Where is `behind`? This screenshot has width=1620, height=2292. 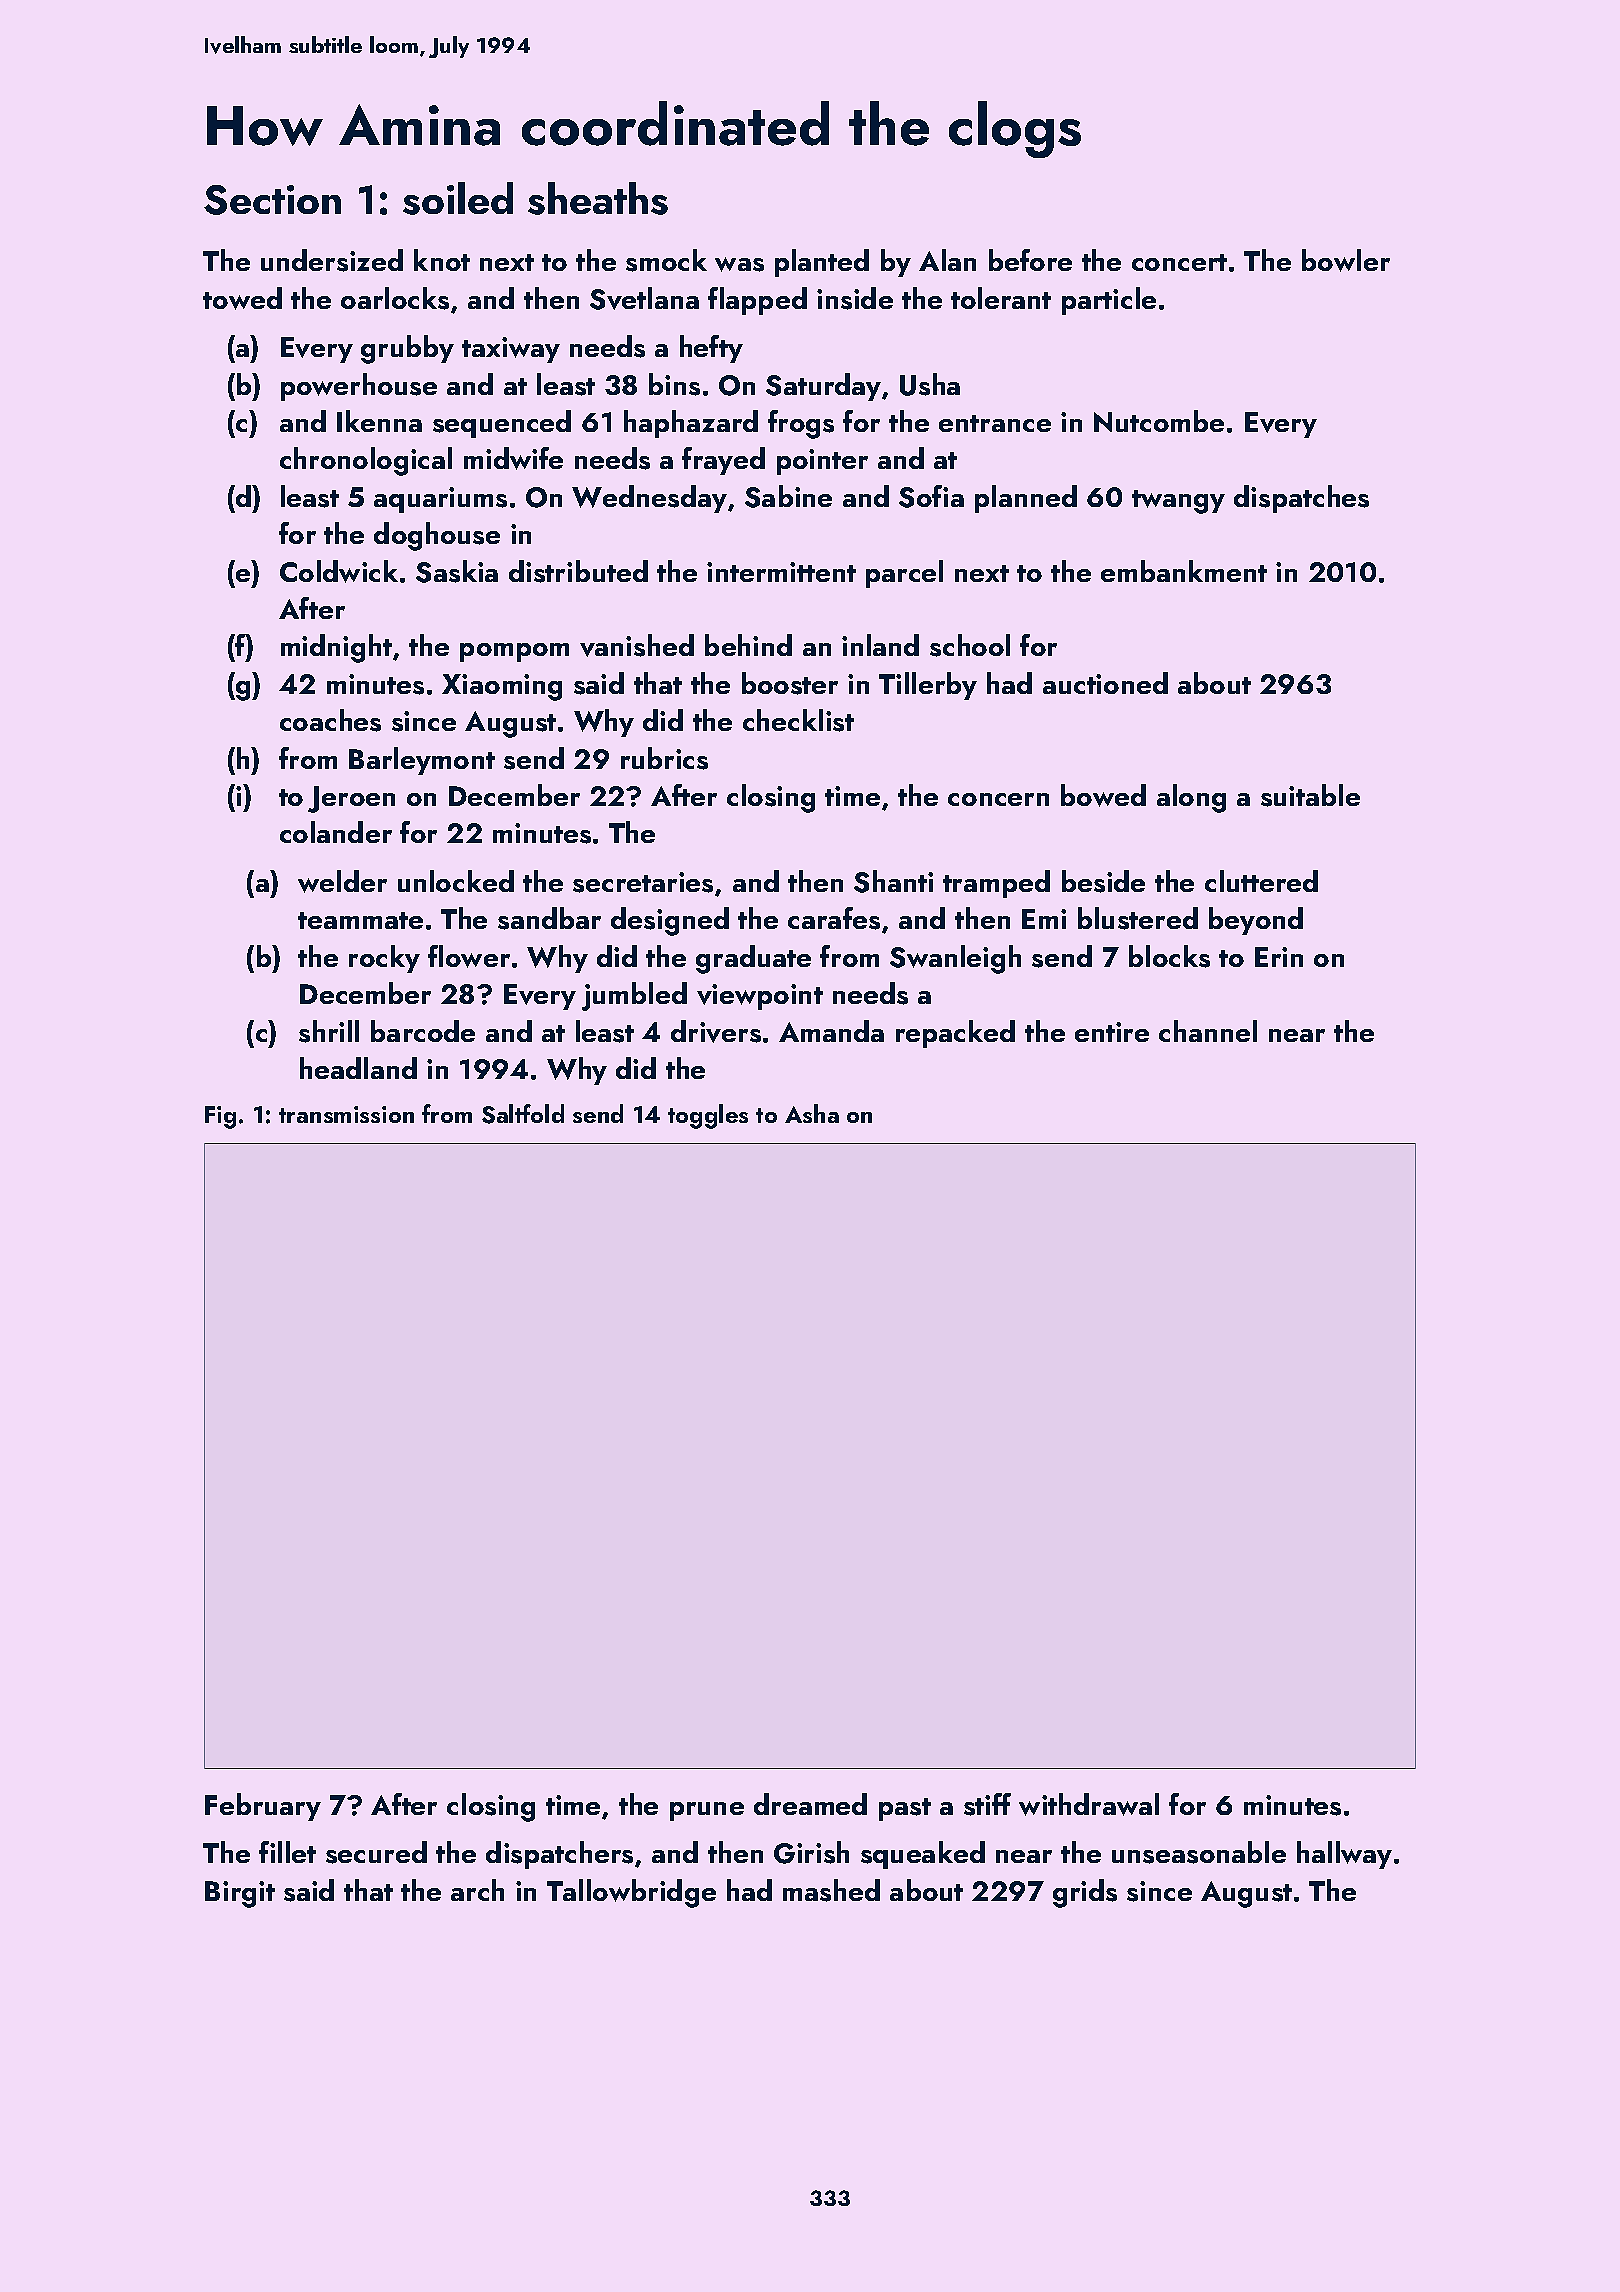
behind is located at coordinates (748, 645).
